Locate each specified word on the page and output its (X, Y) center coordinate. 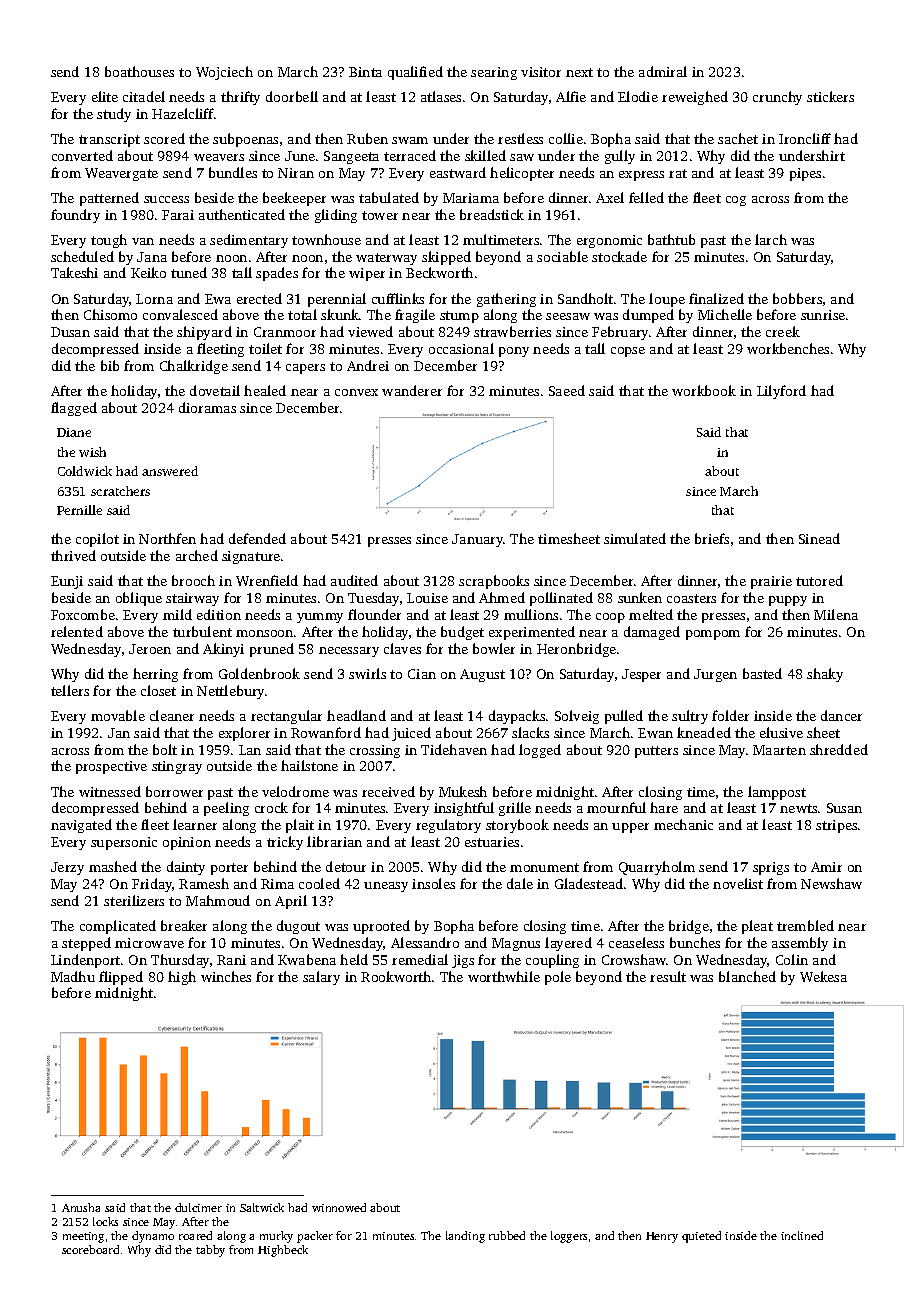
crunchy (777, 98)
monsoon (264, 633)
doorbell (292, 96)
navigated (81, 826)
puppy (788, 601)
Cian (422, 674)
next (579, 72)
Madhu (73, 976)
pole (558, 978)
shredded (839, 749)
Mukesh (463, 791)
